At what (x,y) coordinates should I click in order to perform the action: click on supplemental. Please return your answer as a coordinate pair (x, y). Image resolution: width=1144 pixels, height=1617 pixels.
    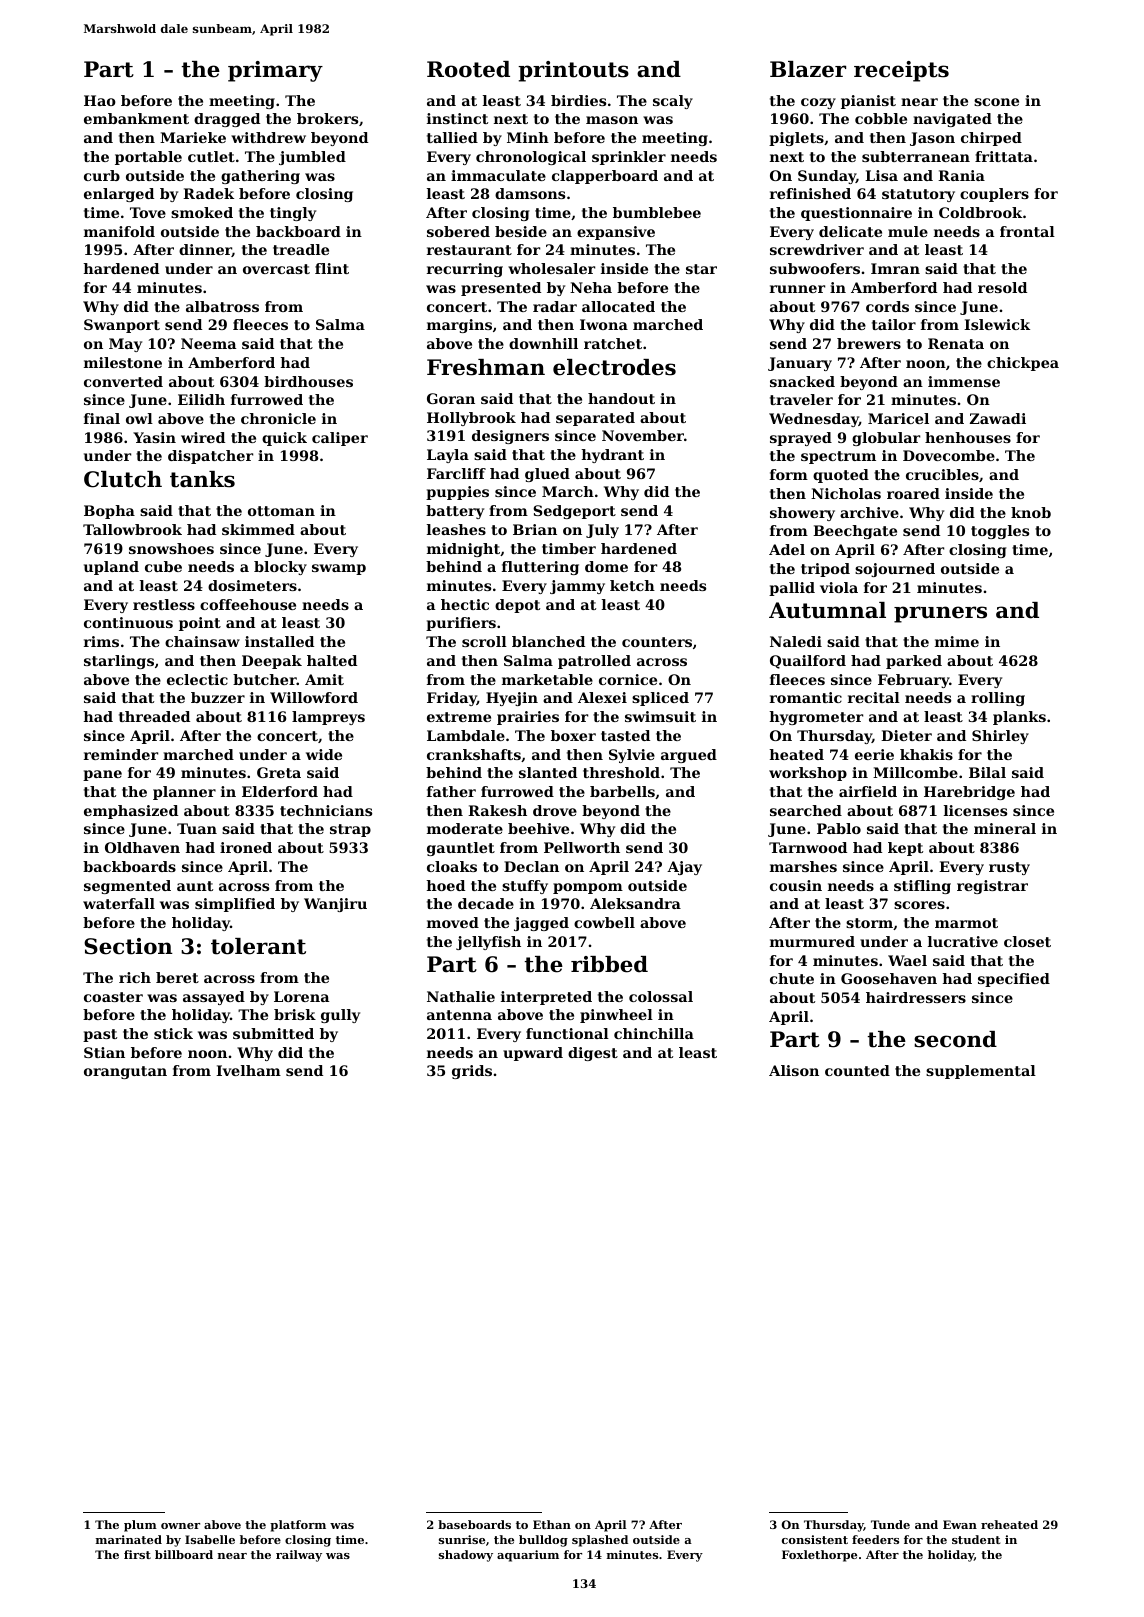
    Looking at the image, I should click on (981, 1072).
